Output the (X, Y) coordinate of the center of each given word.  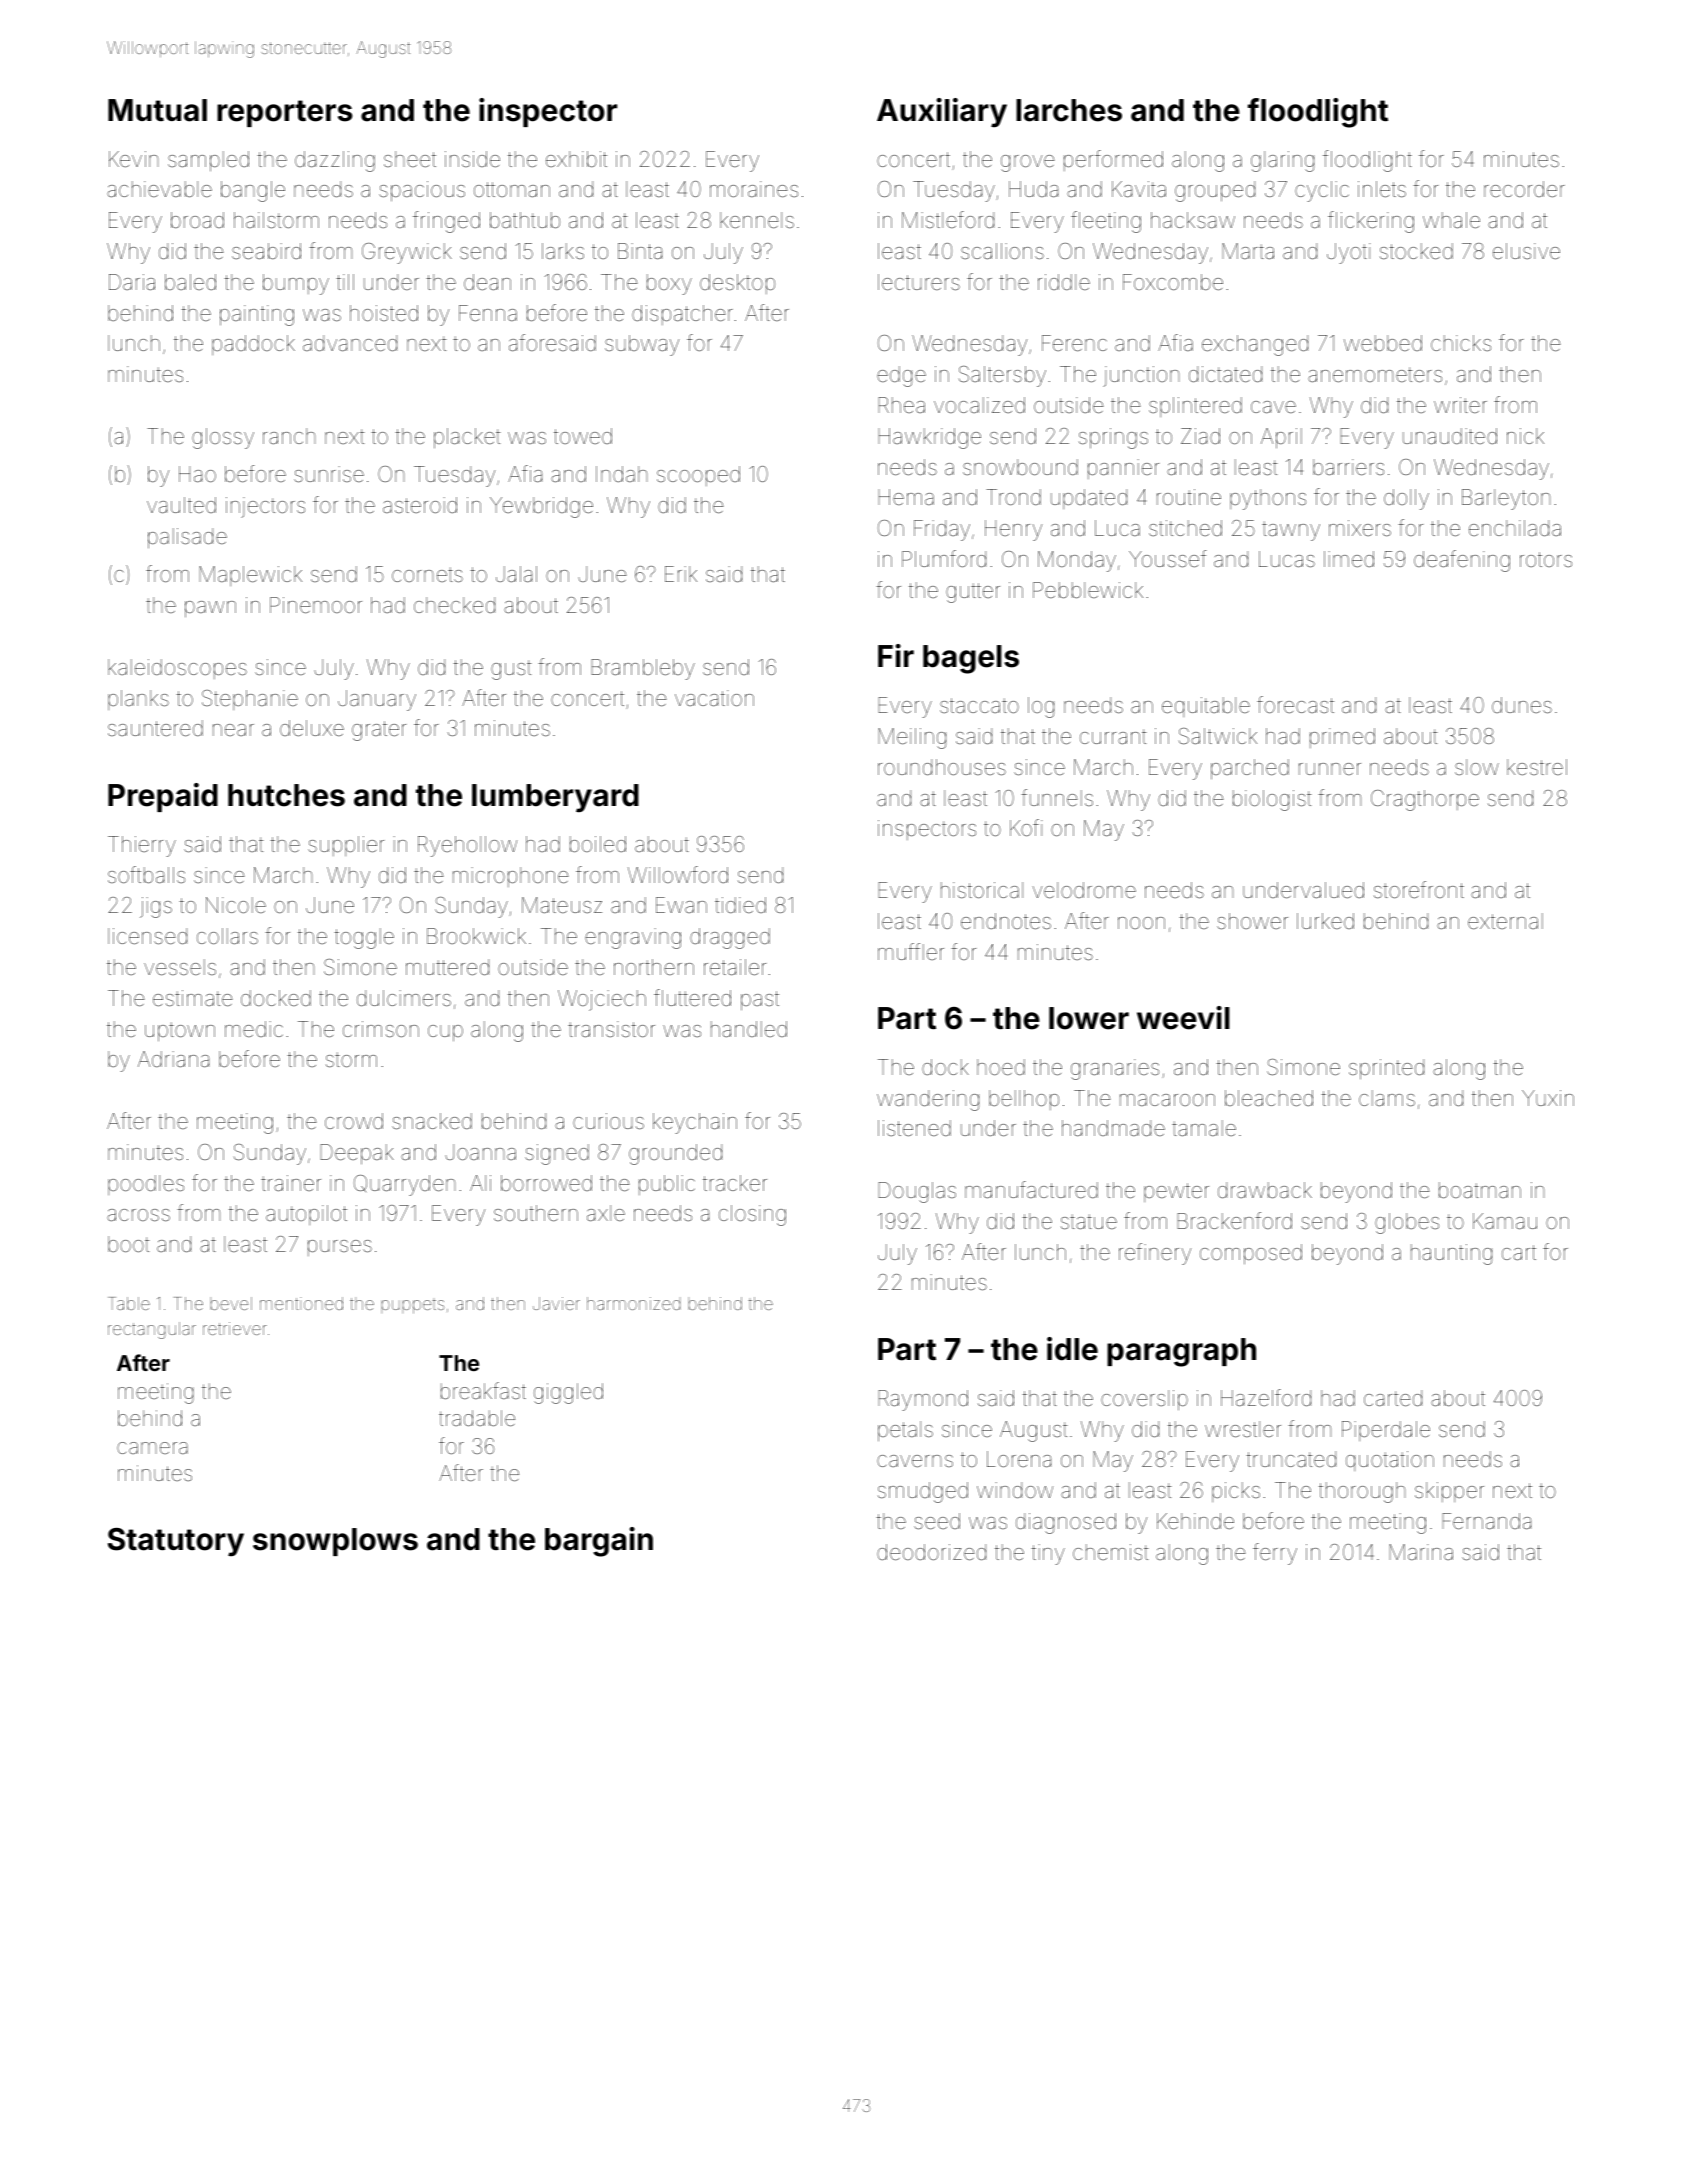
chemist (1111, 1552)
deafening (1462, 561)
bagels (971, 659)
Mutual (157, 110)
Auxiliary (942, 113)
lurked (1325, 921)
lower (1089, 1018)
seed (937, 1521)
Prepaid (163, 797)
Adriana (173, 1059)
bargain (599, 1542)
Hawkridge (929, 438)
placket (467, 438)
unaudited (1450, 436)
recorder (1524, 189)
